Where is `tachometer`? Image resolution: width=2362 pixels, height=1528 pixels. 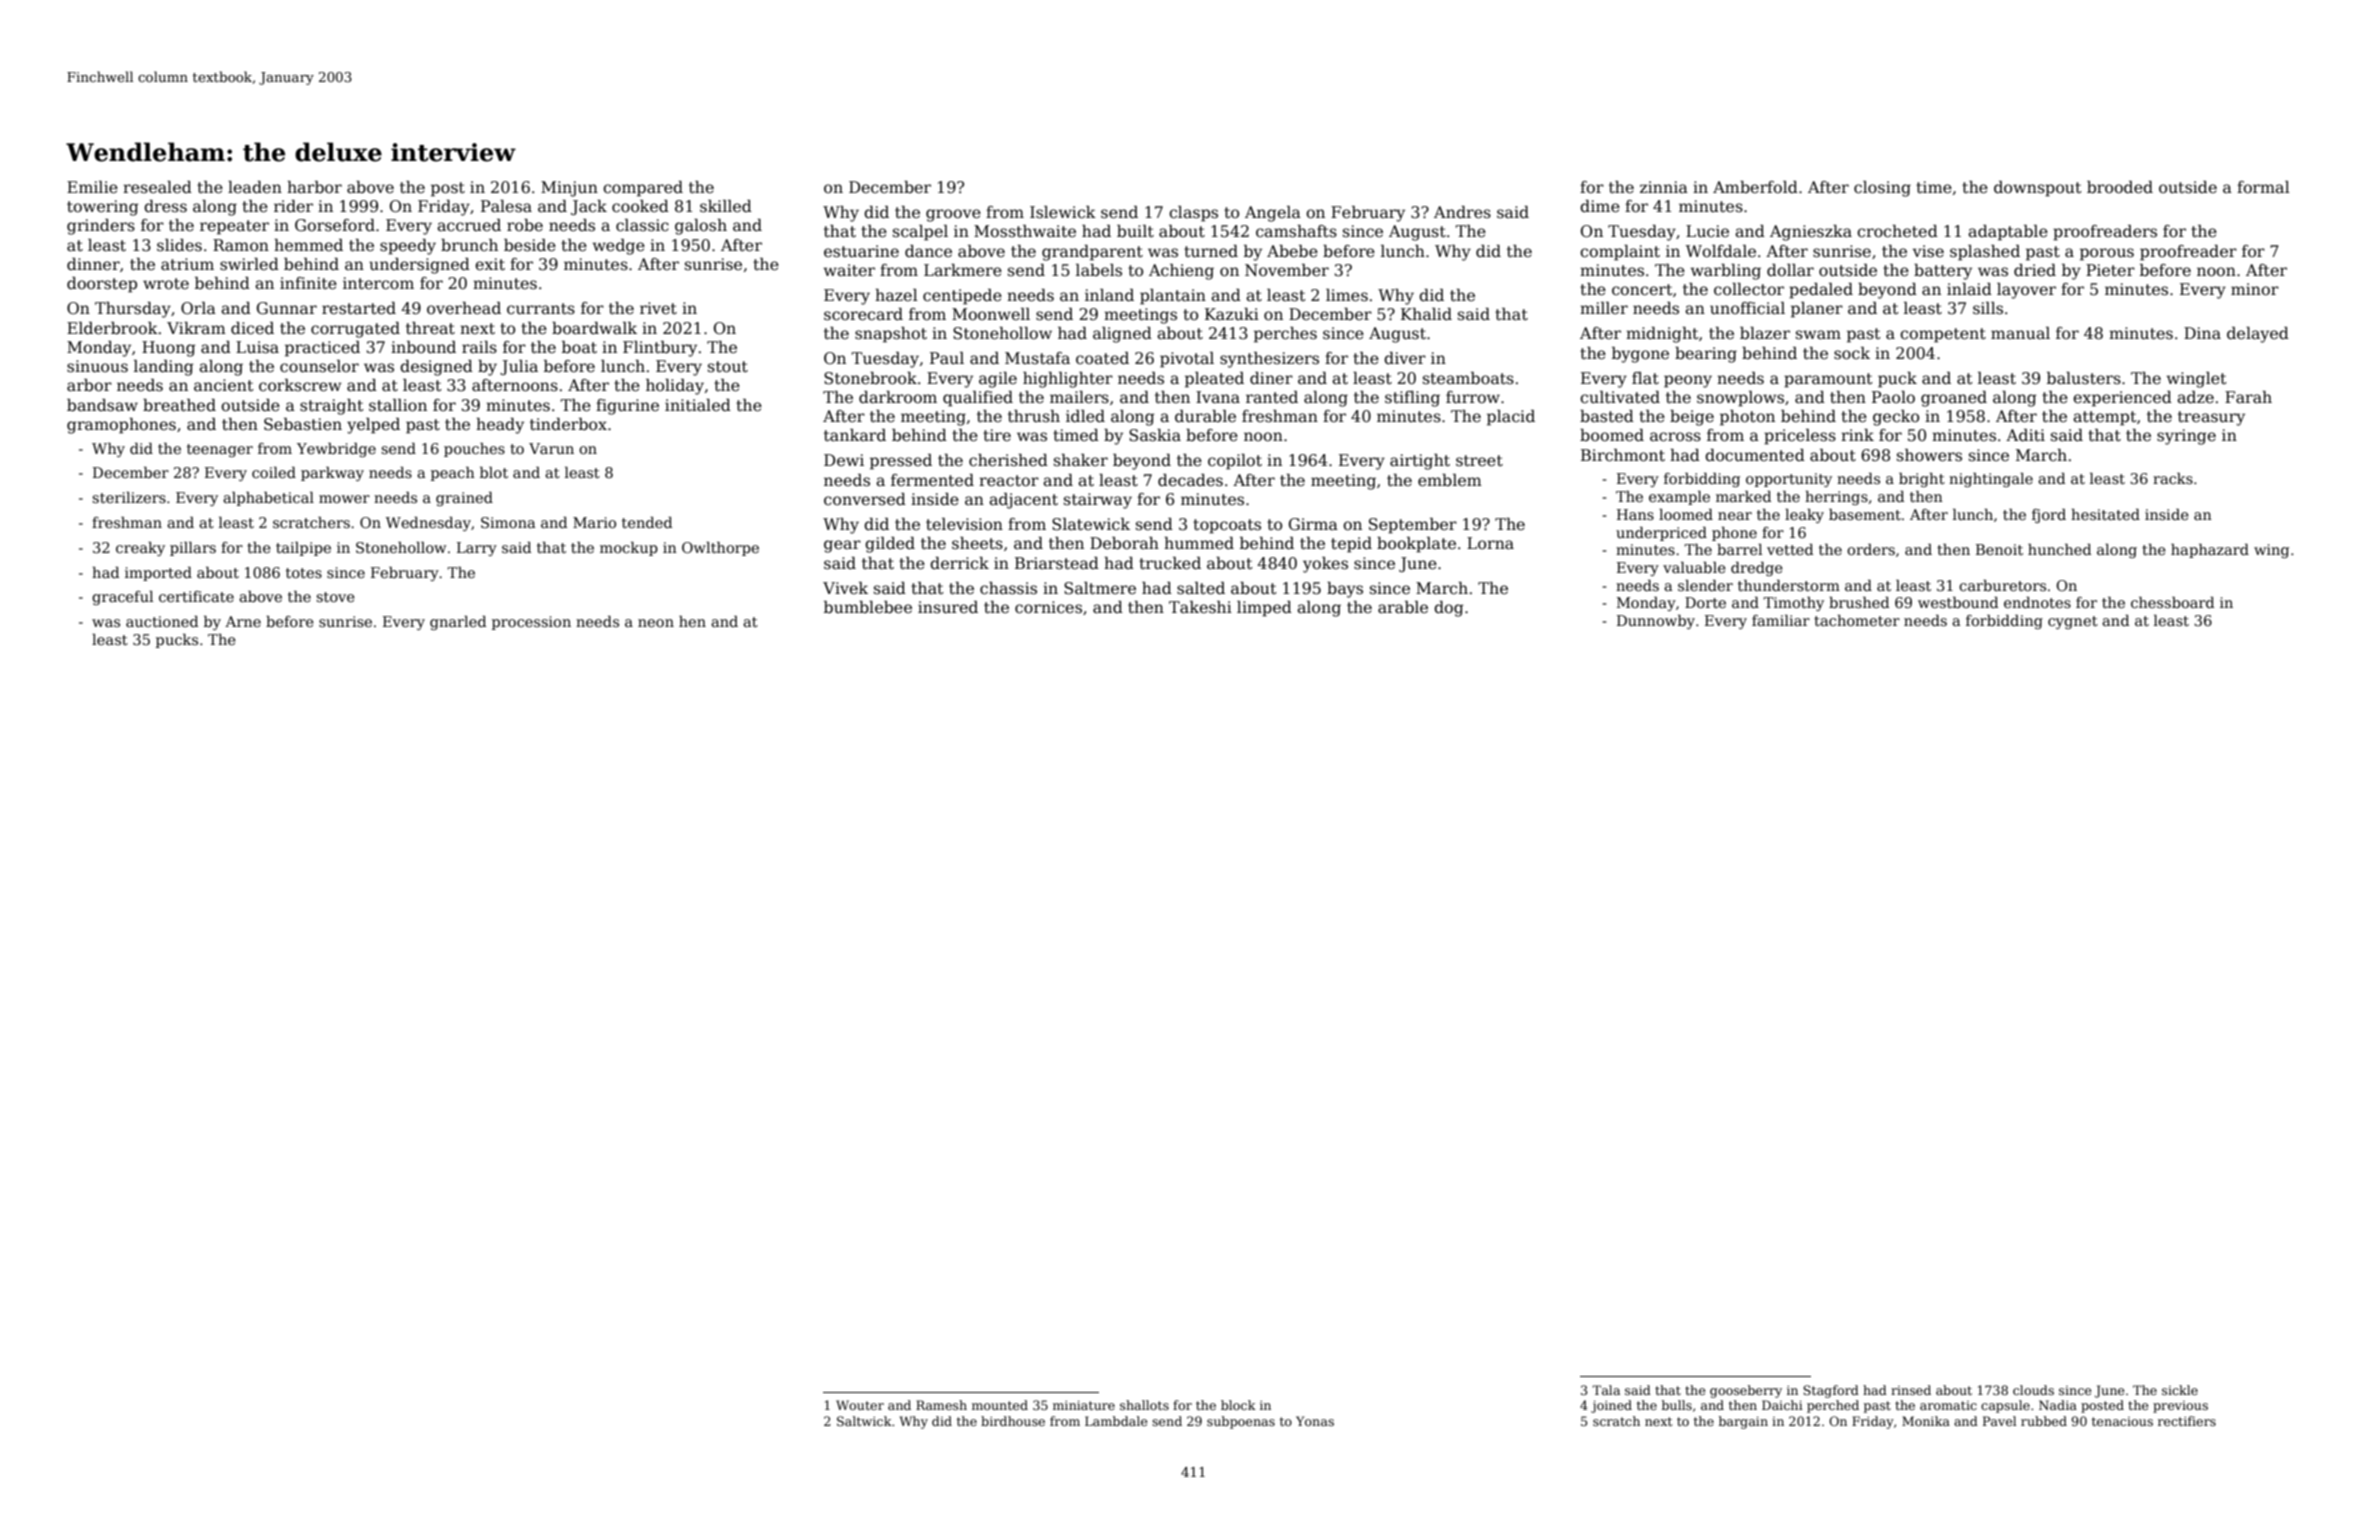 tachometer is located at coordinates (1857, 620).
